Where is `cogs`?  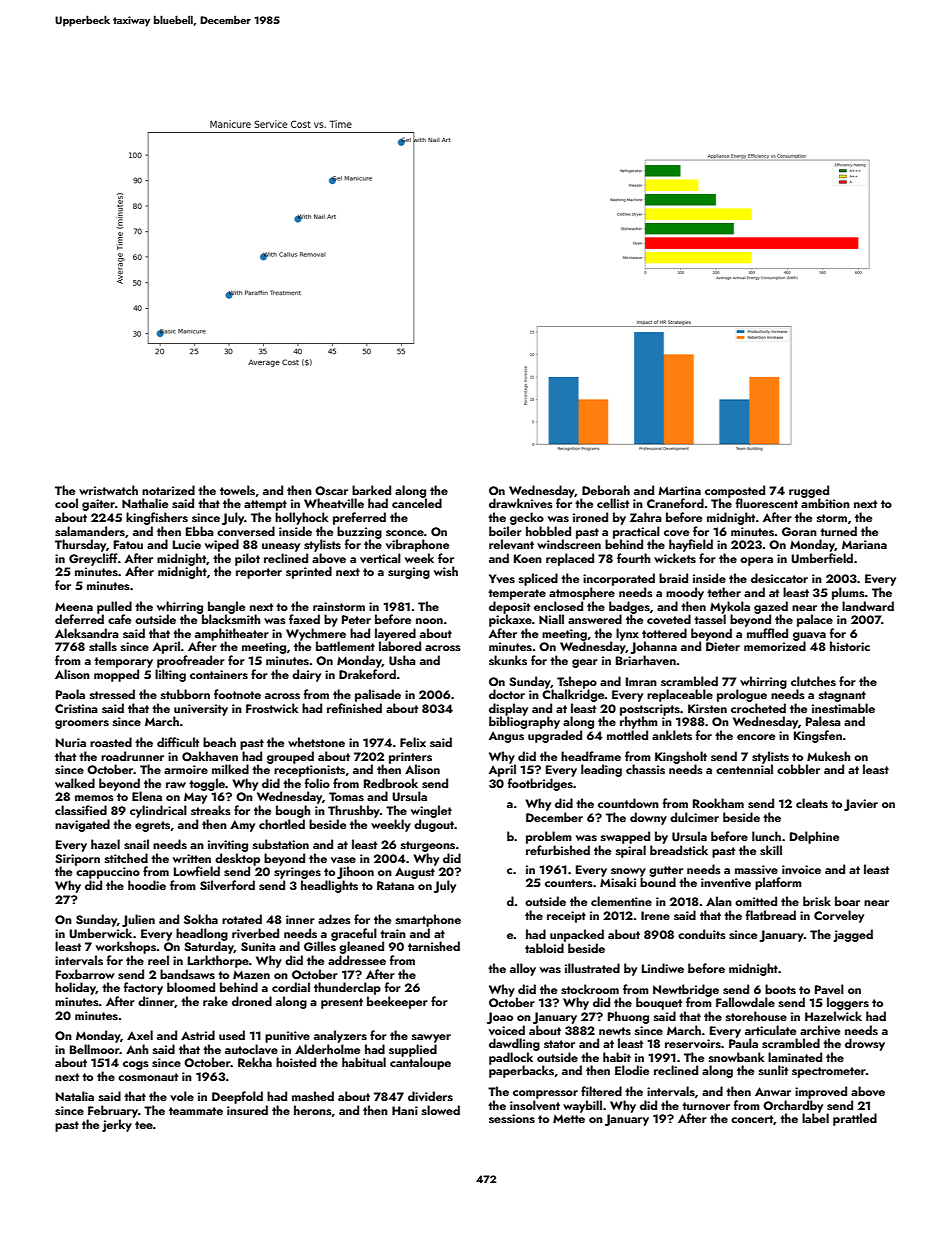 cogs is located at coordinates (136, 1065).
